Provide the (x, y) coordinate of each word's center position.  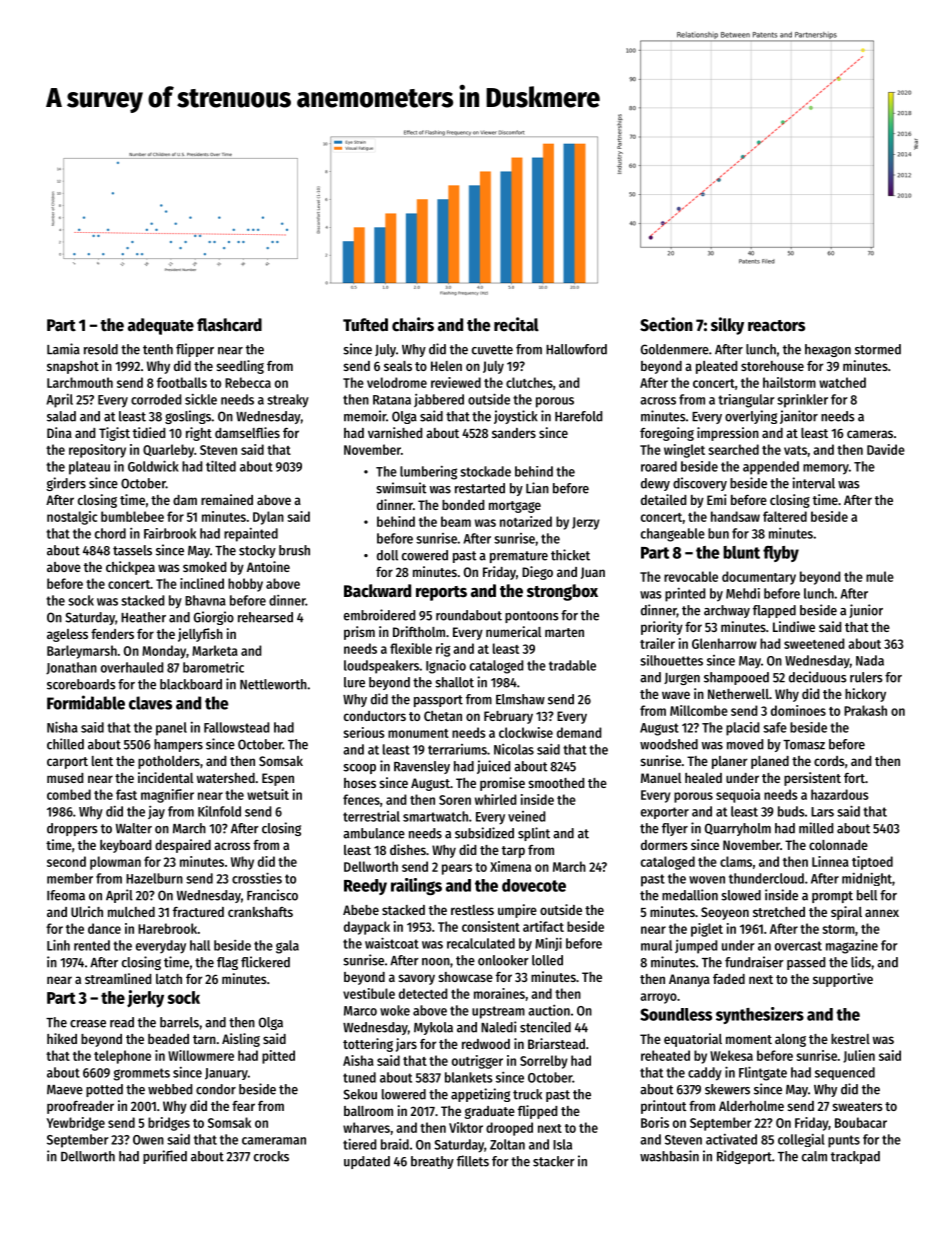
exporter (665, 813)
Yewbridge (75, 1124)
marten (564, 632)
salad (61, 416)
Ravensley (422, 767)
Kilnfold (219, 811)
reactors (776, 326)
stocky (257, 551)
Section (666, 324)
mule (880, 576)
